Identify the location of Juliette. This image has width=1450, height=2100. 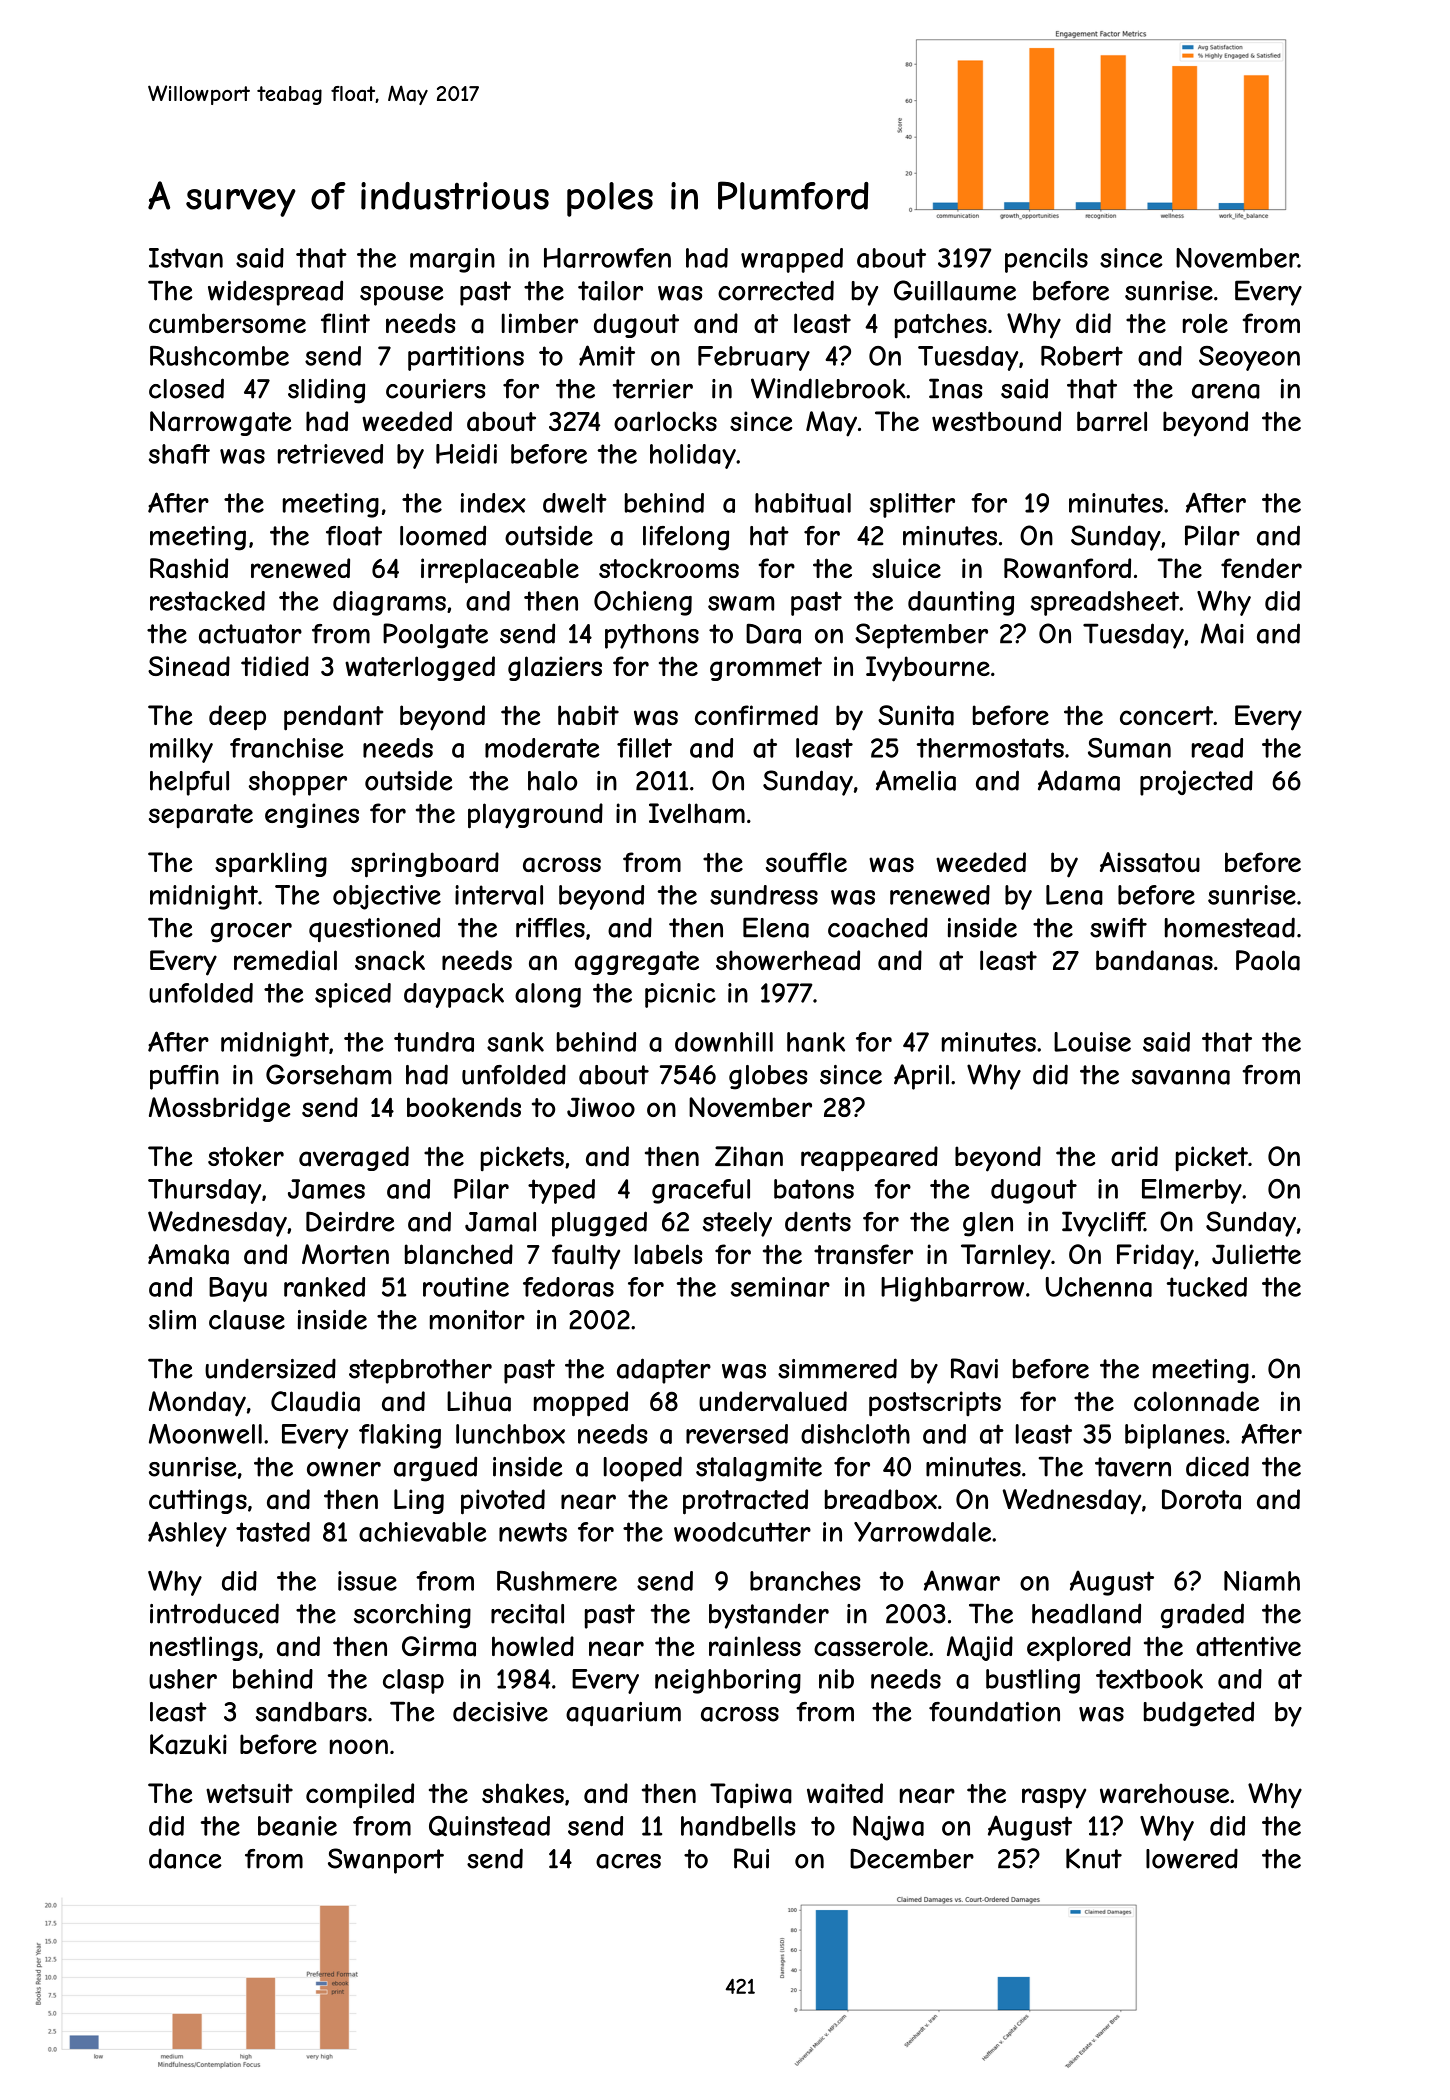
(1256, 1254).
